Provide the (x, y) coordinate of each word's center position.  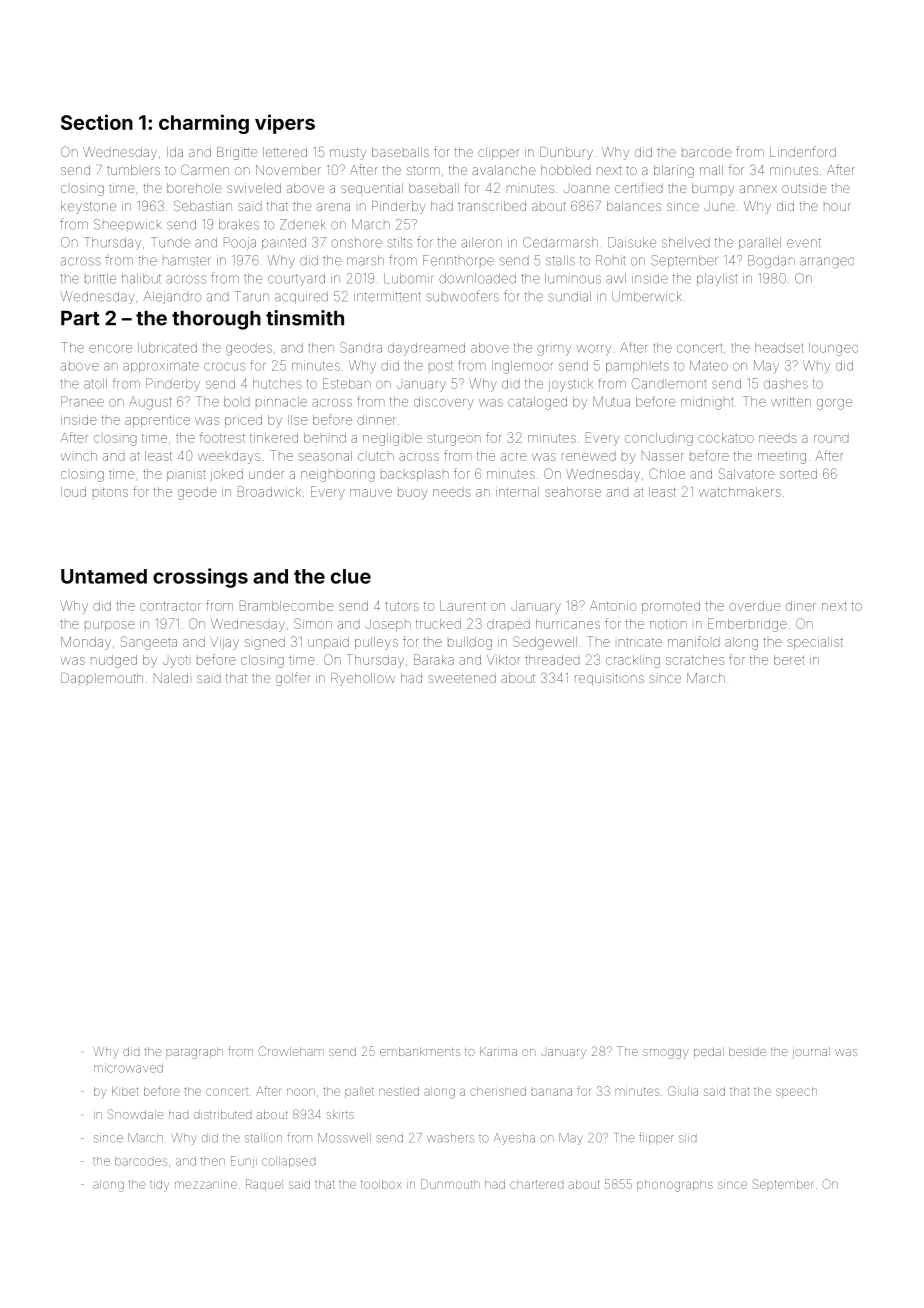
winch (79, 456)
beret (789, 660)
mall (711, 170)
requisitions (609, 679)
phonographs (675, 1186)
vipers (285, 124)
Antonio (613, 606)
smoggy (666, 1054)
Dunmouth (450, 1184)
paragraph (194, 1053)
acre (514, 457)
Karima (498, 1051)
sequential (372, 189)
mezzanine (206, 1185)
